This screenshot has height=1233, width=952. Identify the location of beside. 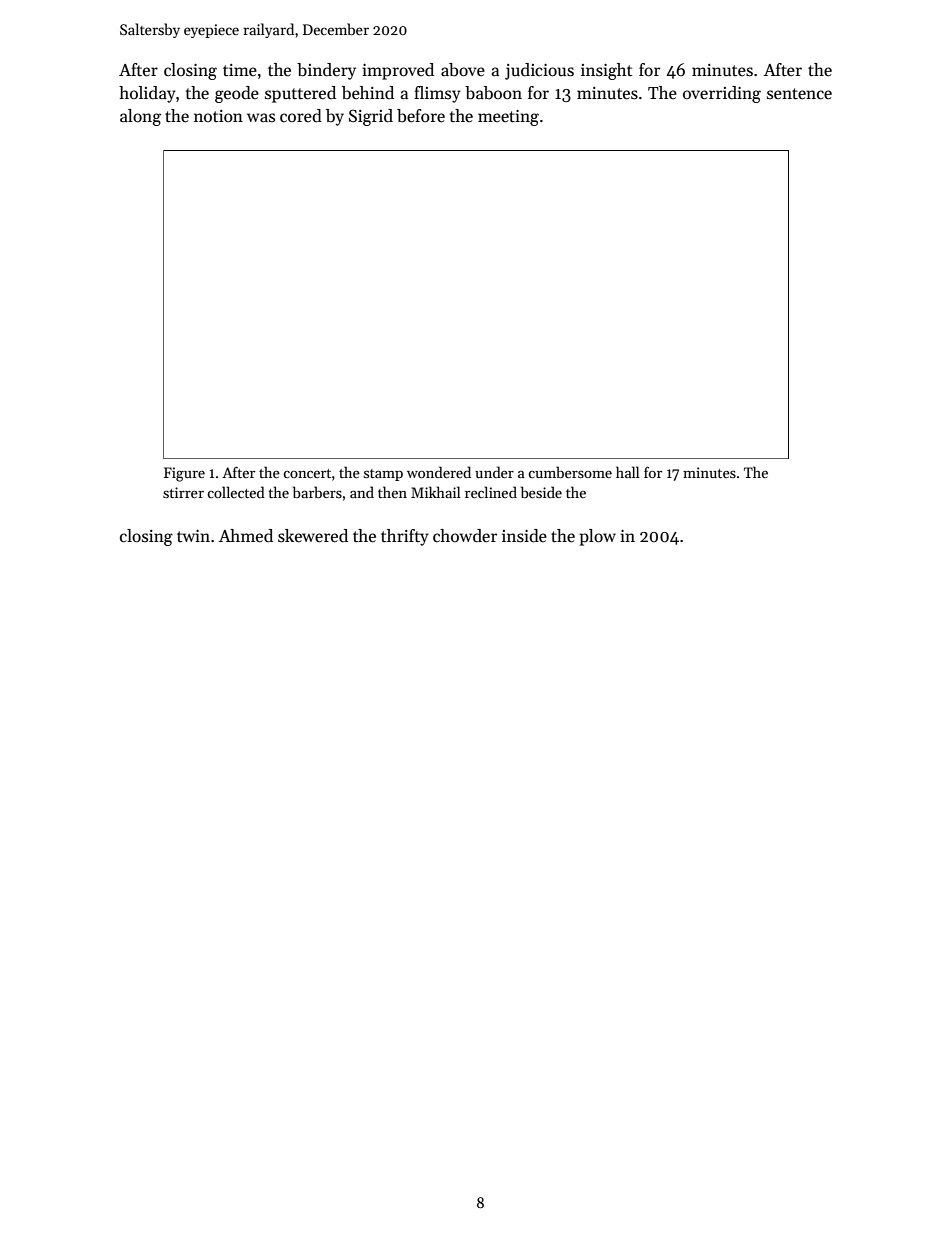
(541, 492).
